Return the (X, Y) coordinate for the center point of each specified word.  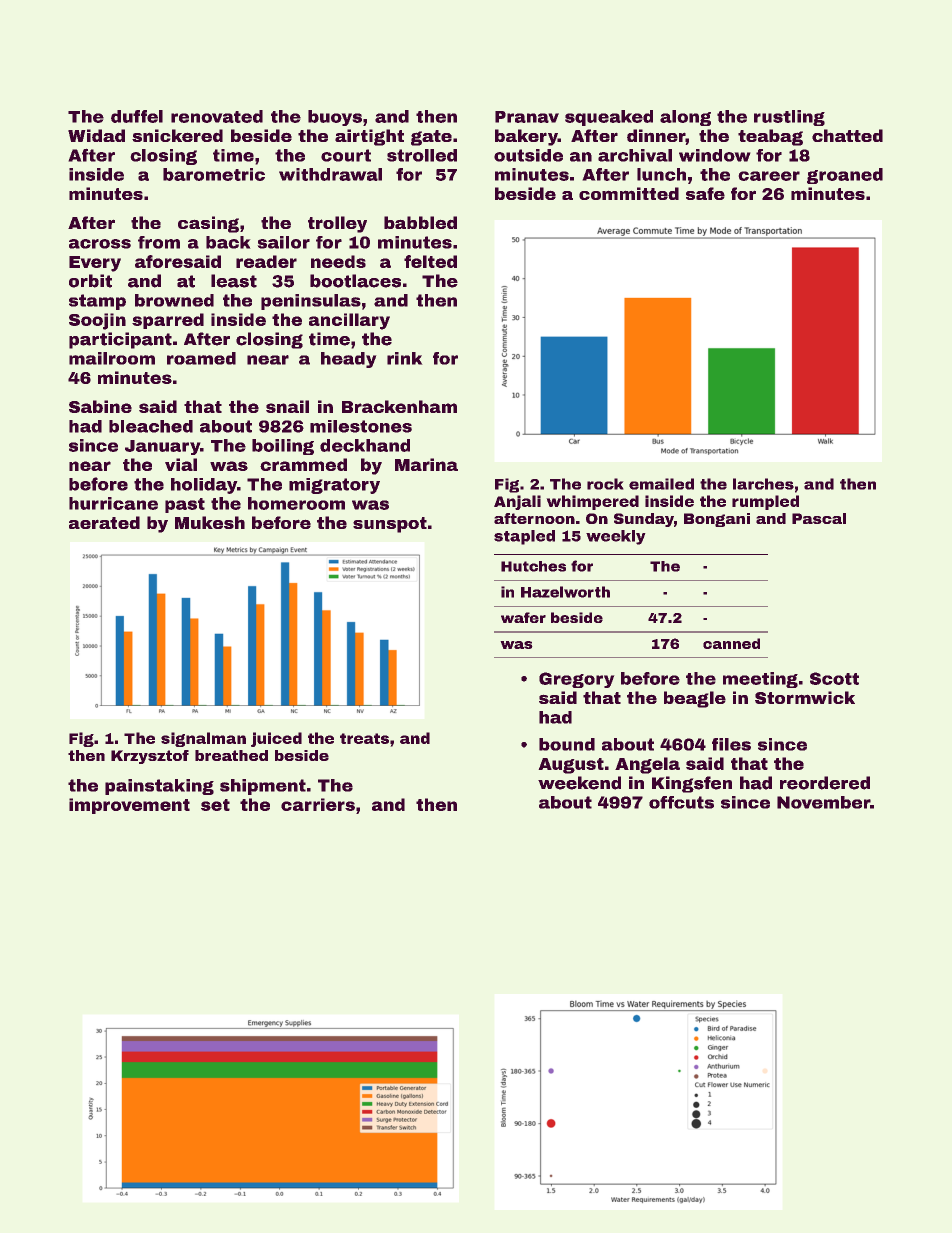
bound (567, 744)
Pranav (527, 117)
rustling (789, 118)
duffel (137, 116)
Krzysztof (150, 757)
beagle (695, 699)
